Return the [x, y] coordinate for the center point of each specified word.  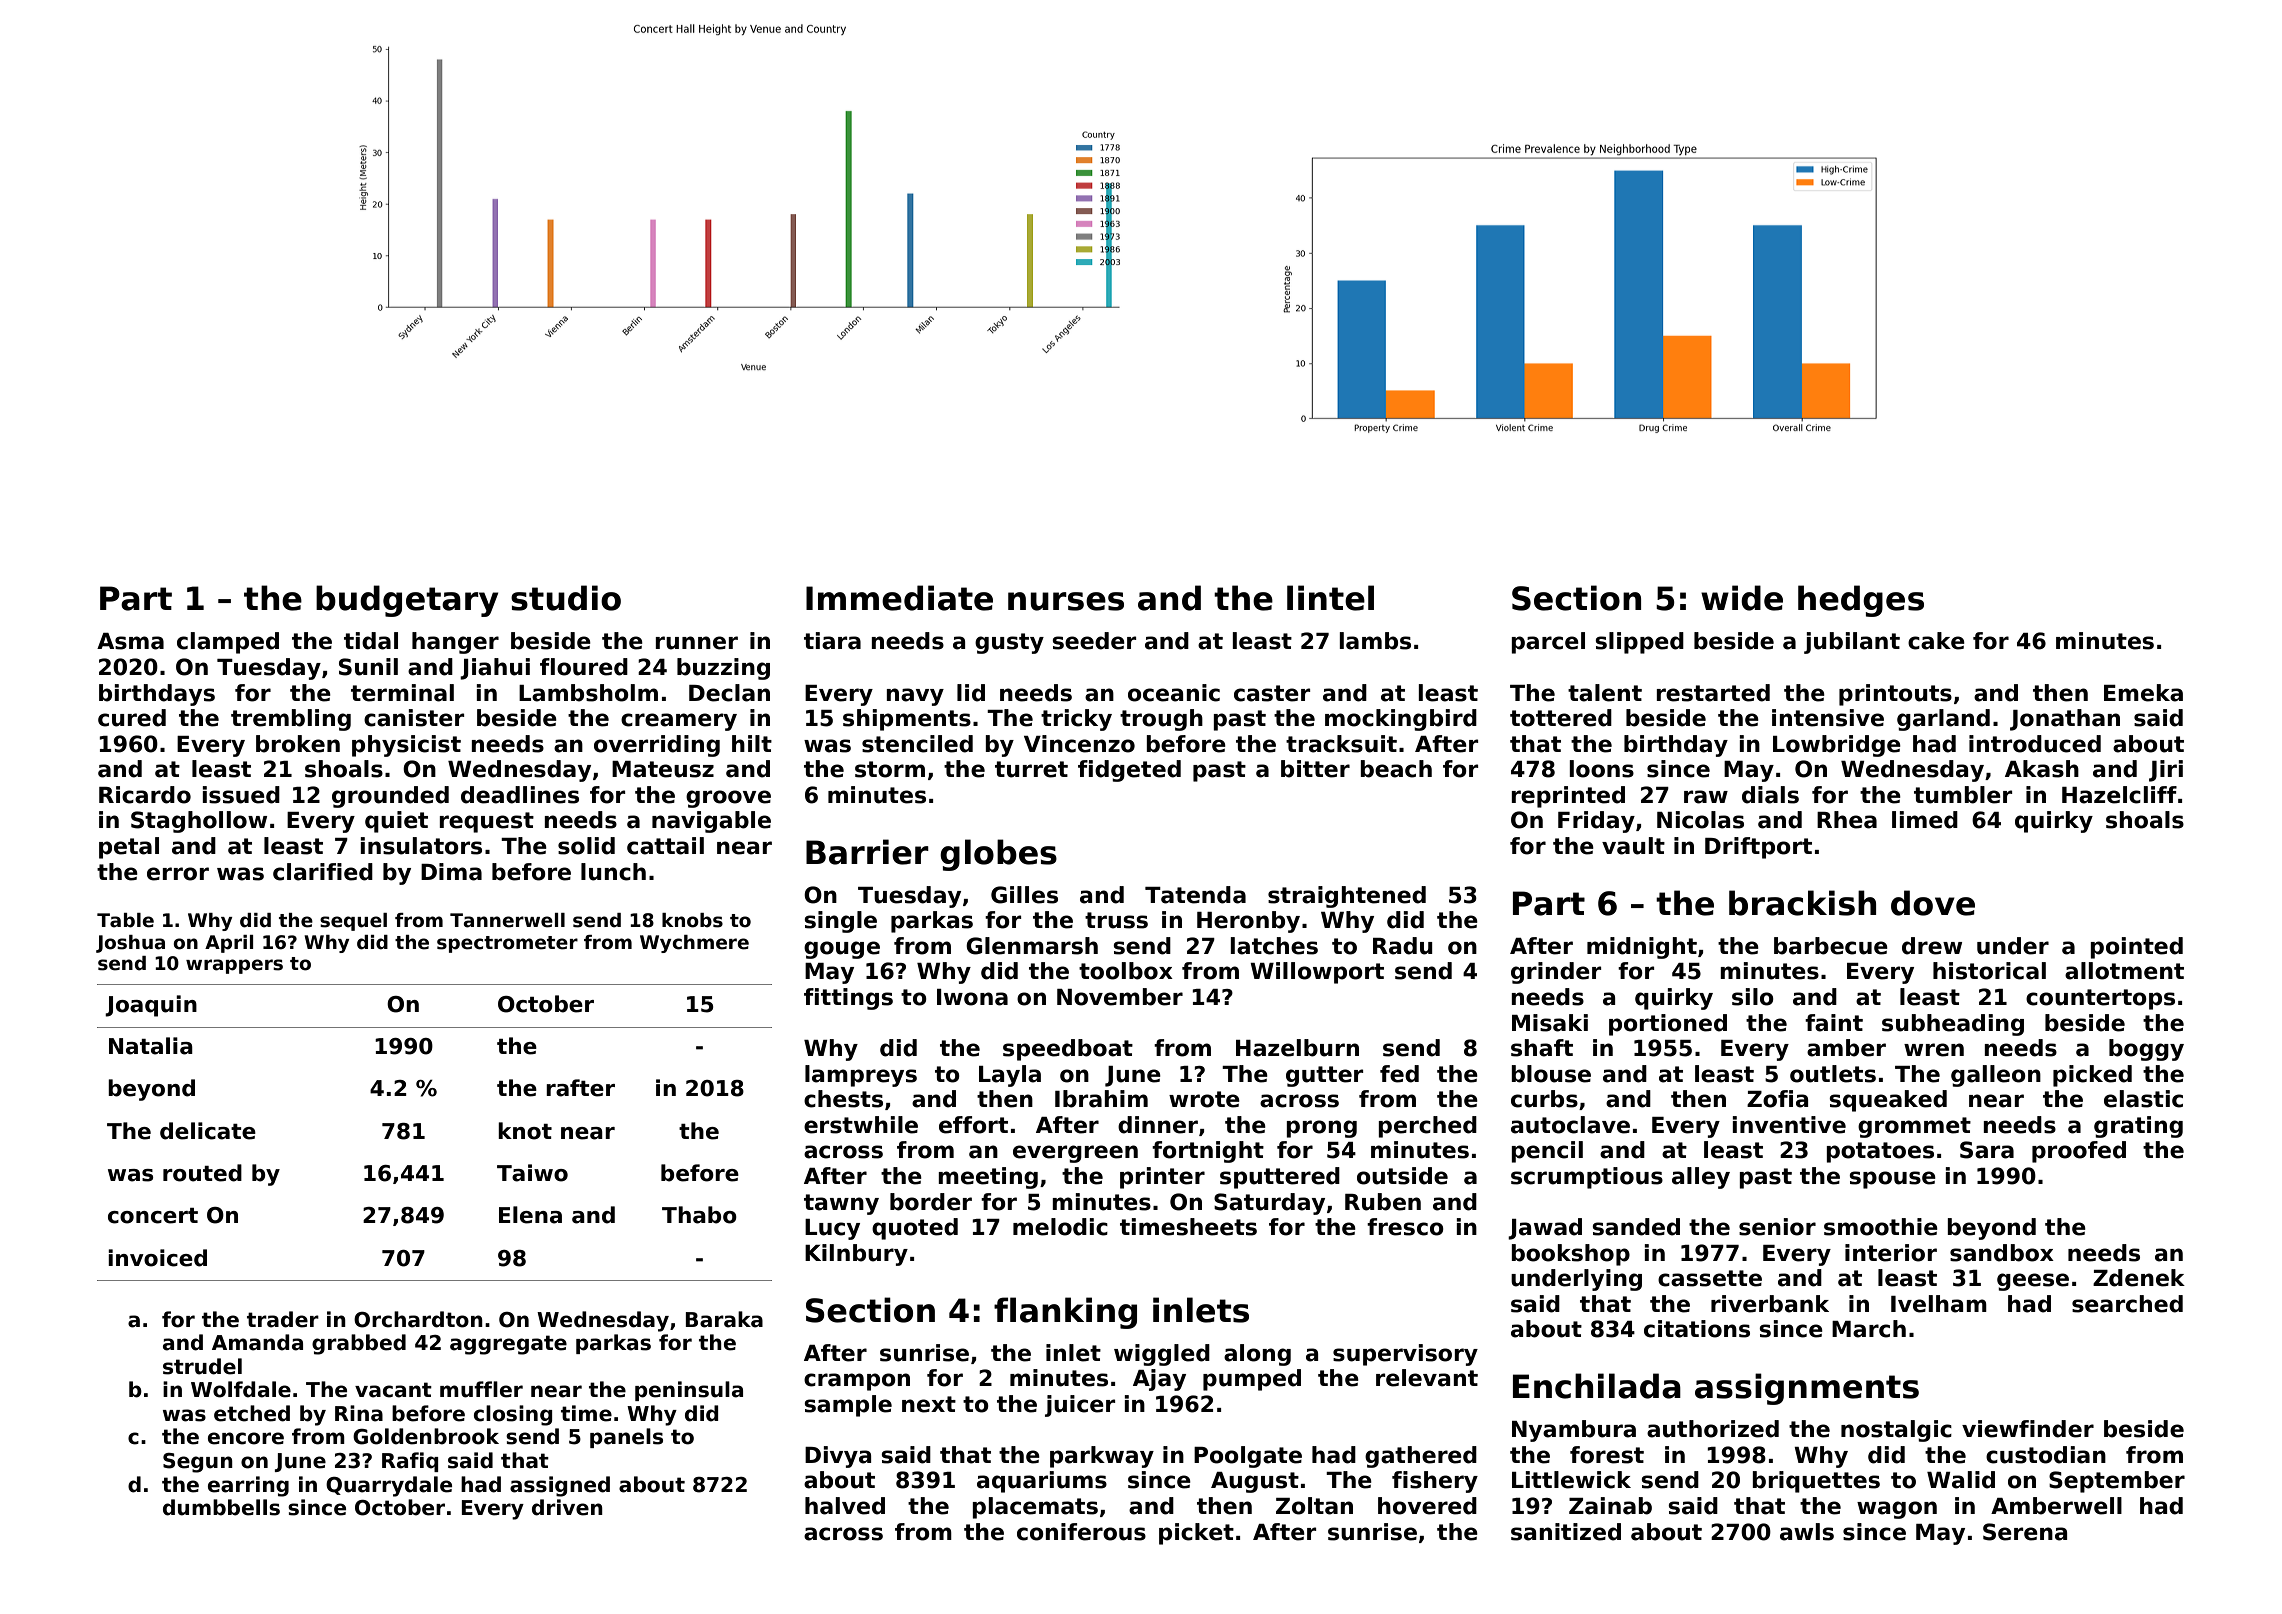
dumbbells [221, 1507]
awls [1807, 1532]
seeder [1094, 641]
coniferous [1081, 1532]
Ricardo [145, 795]
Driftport [1758, 848]
